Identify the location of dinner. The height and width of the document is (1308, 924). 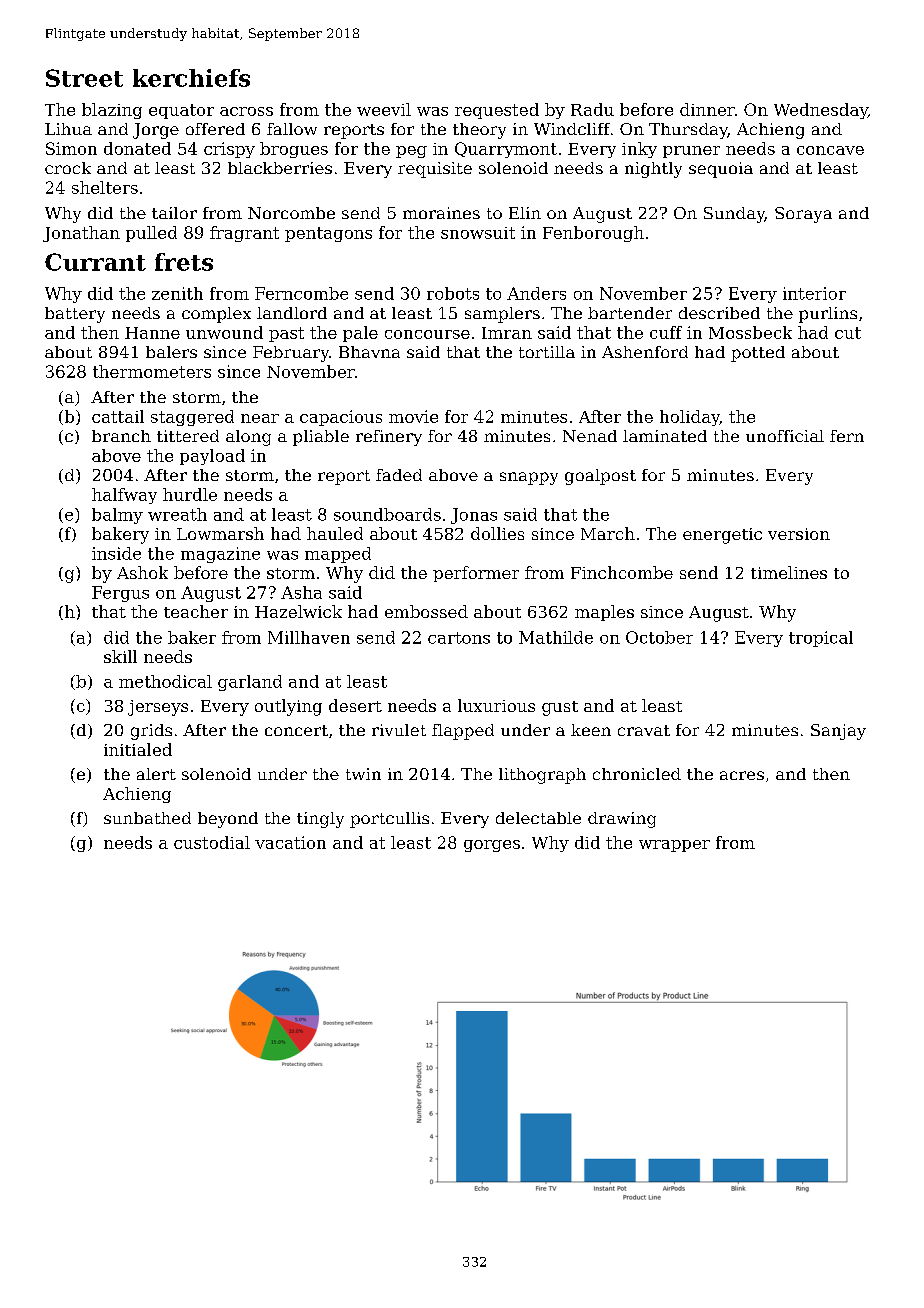
(707, 109).
